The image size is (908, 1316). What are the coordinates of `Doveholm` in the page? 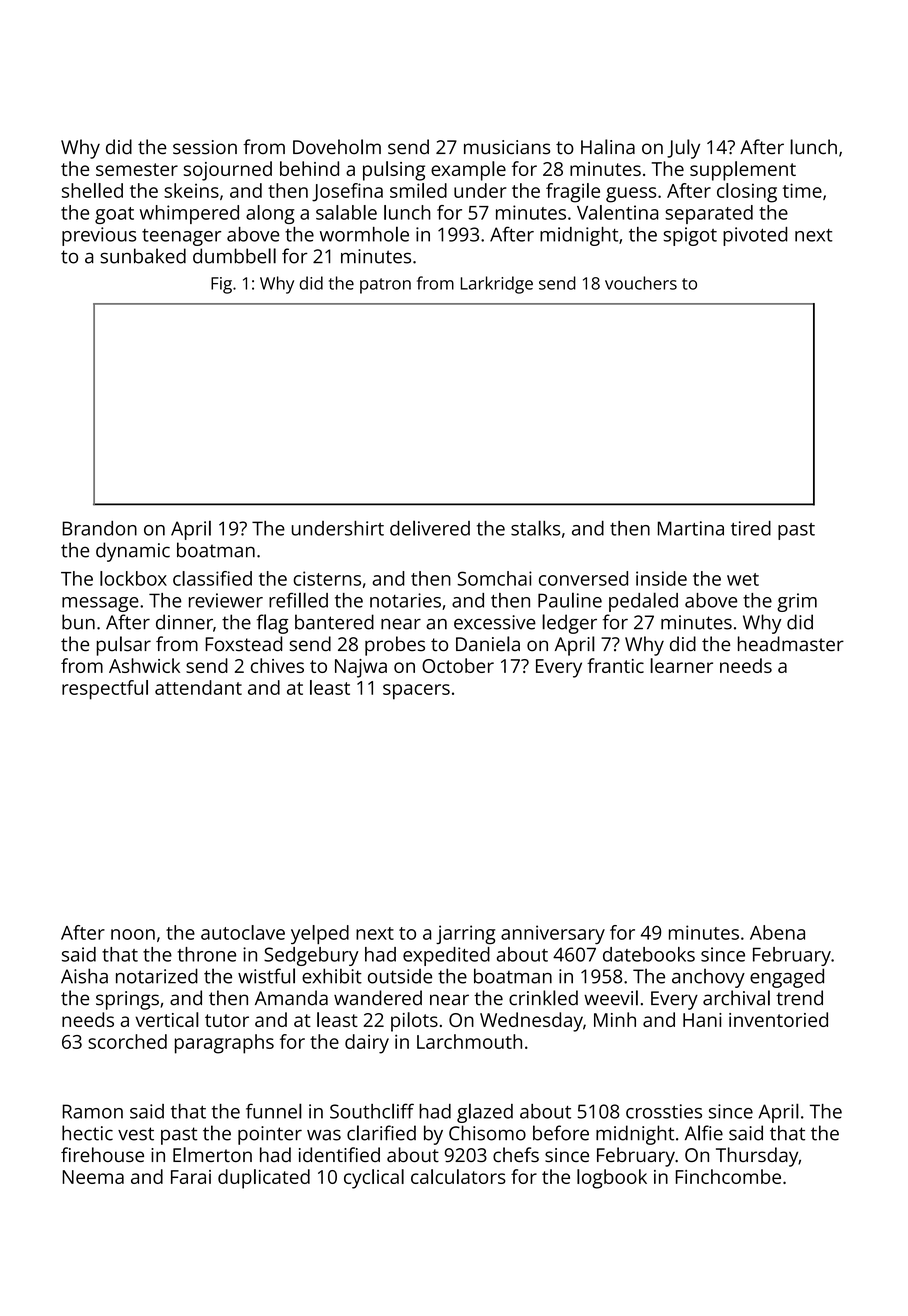 It's located at (337, 147).
